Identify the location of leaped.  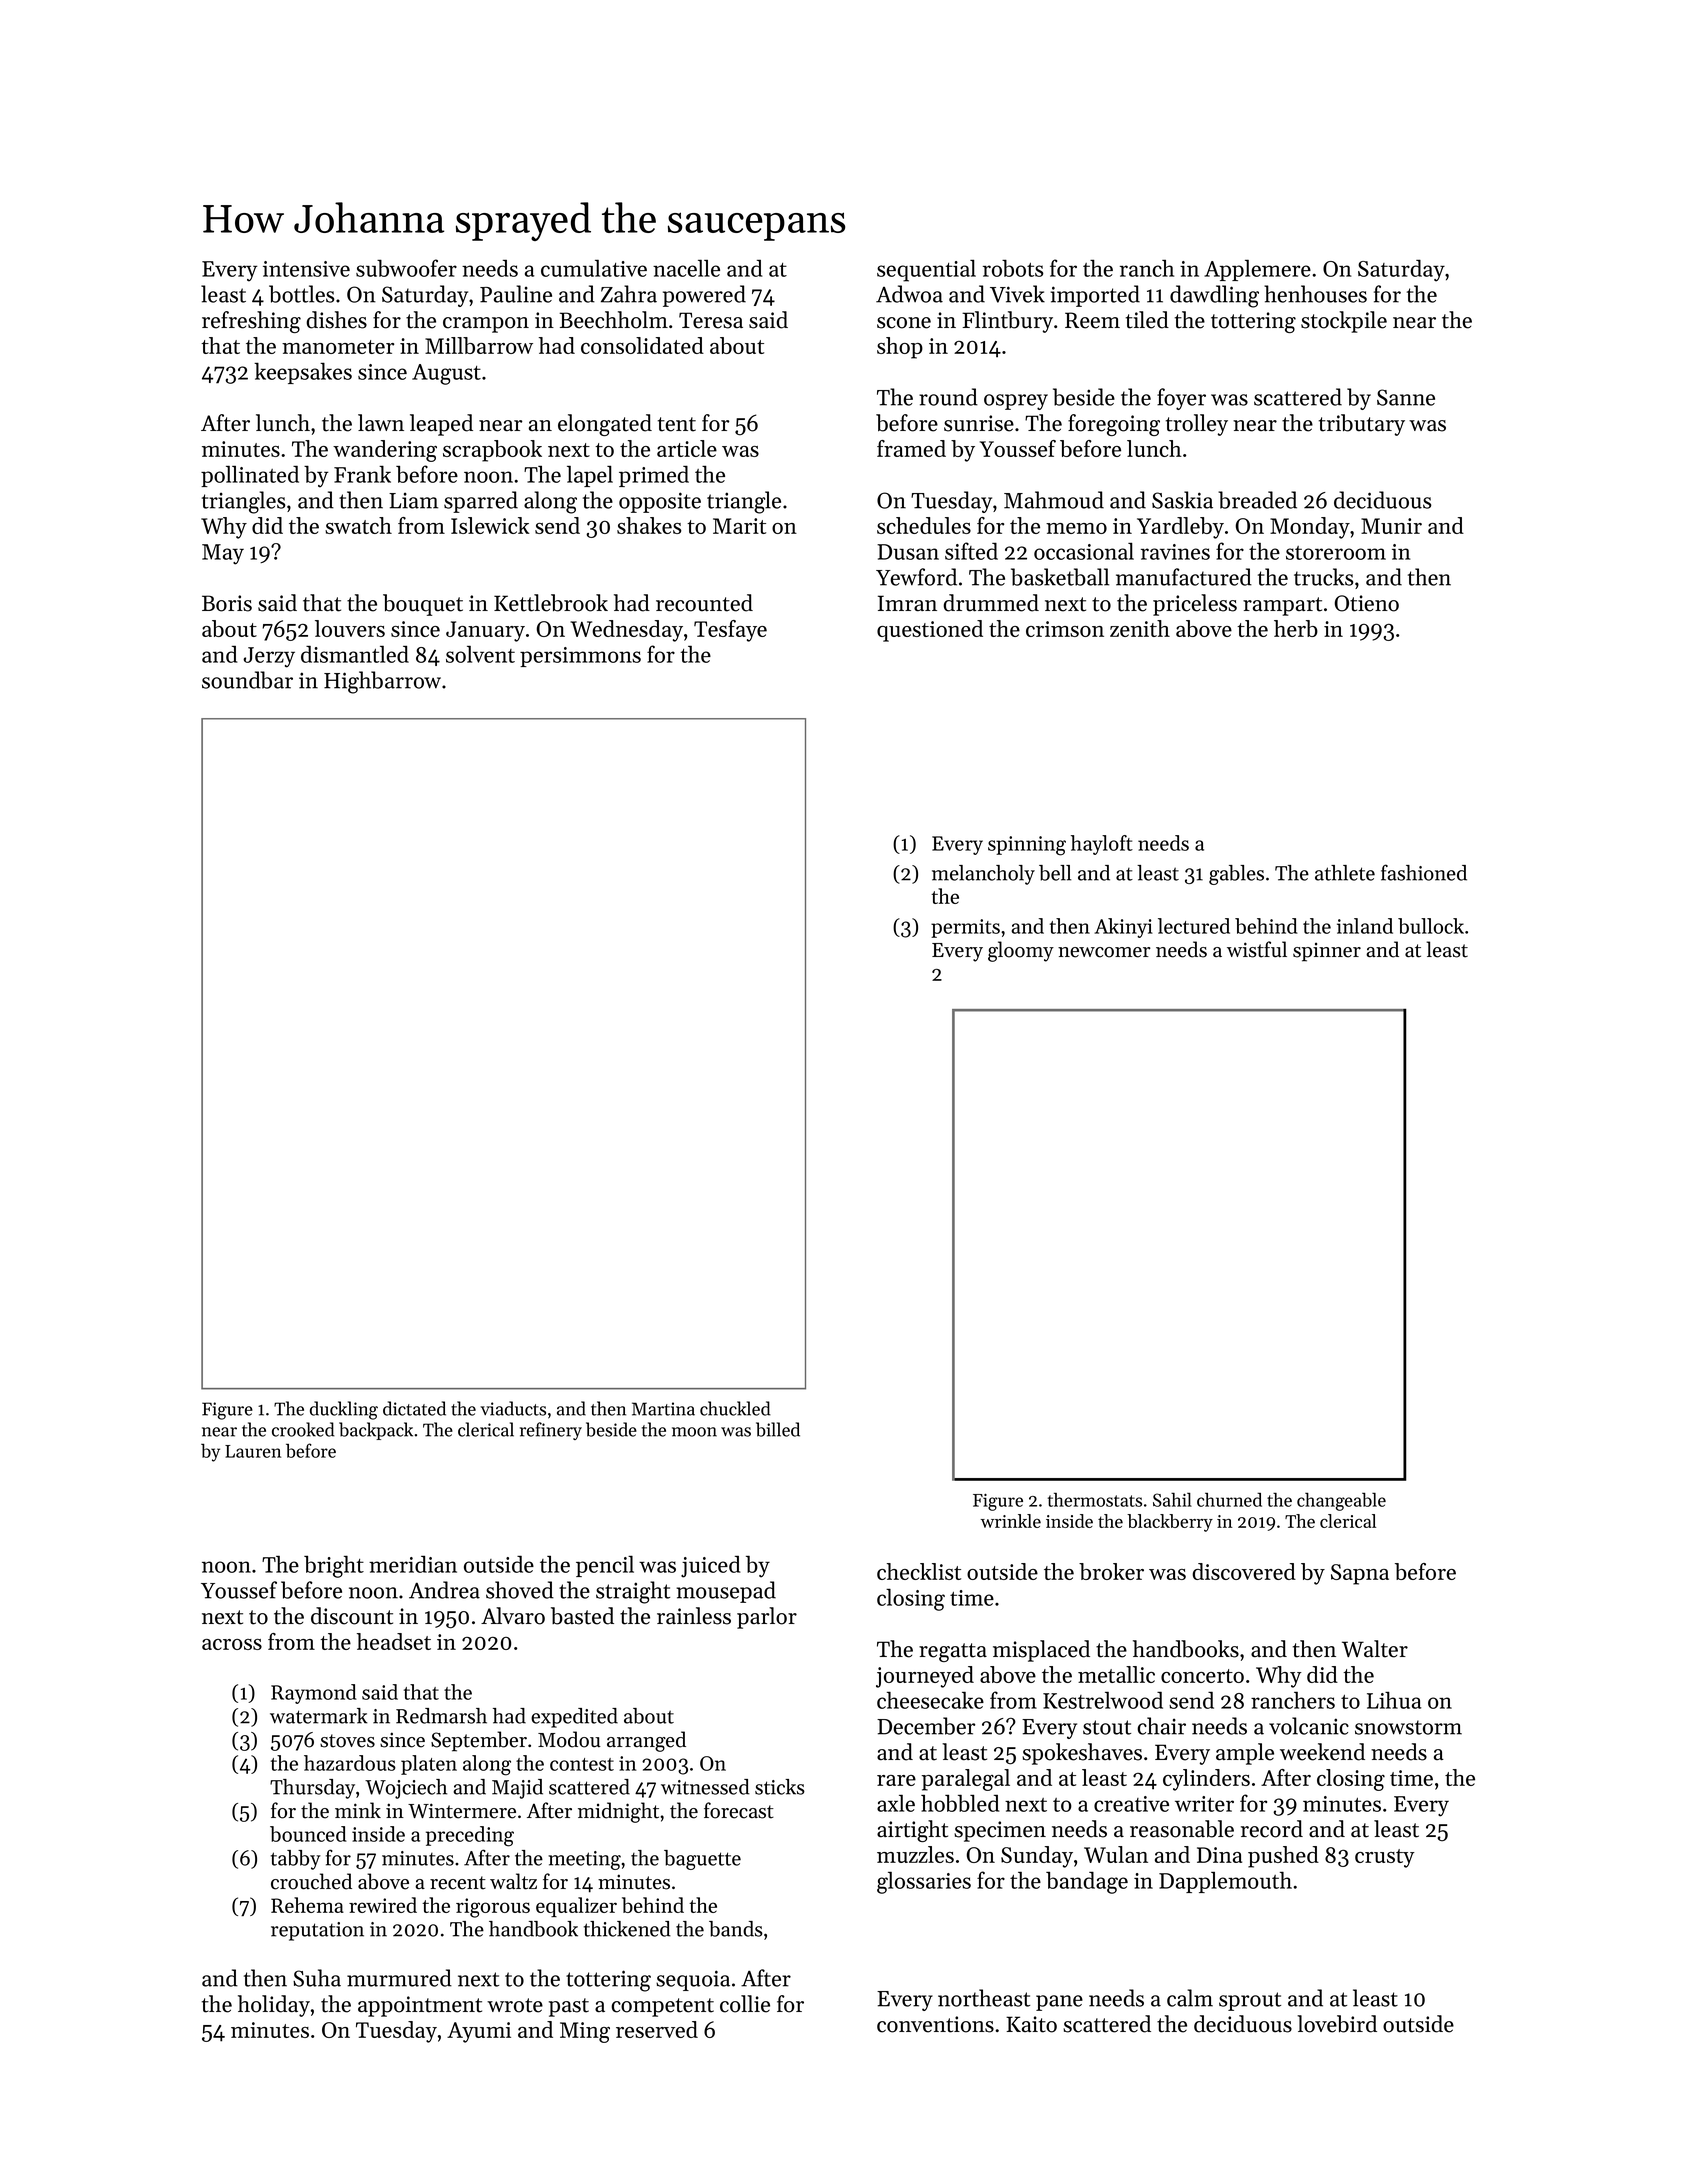
(441, 425).
